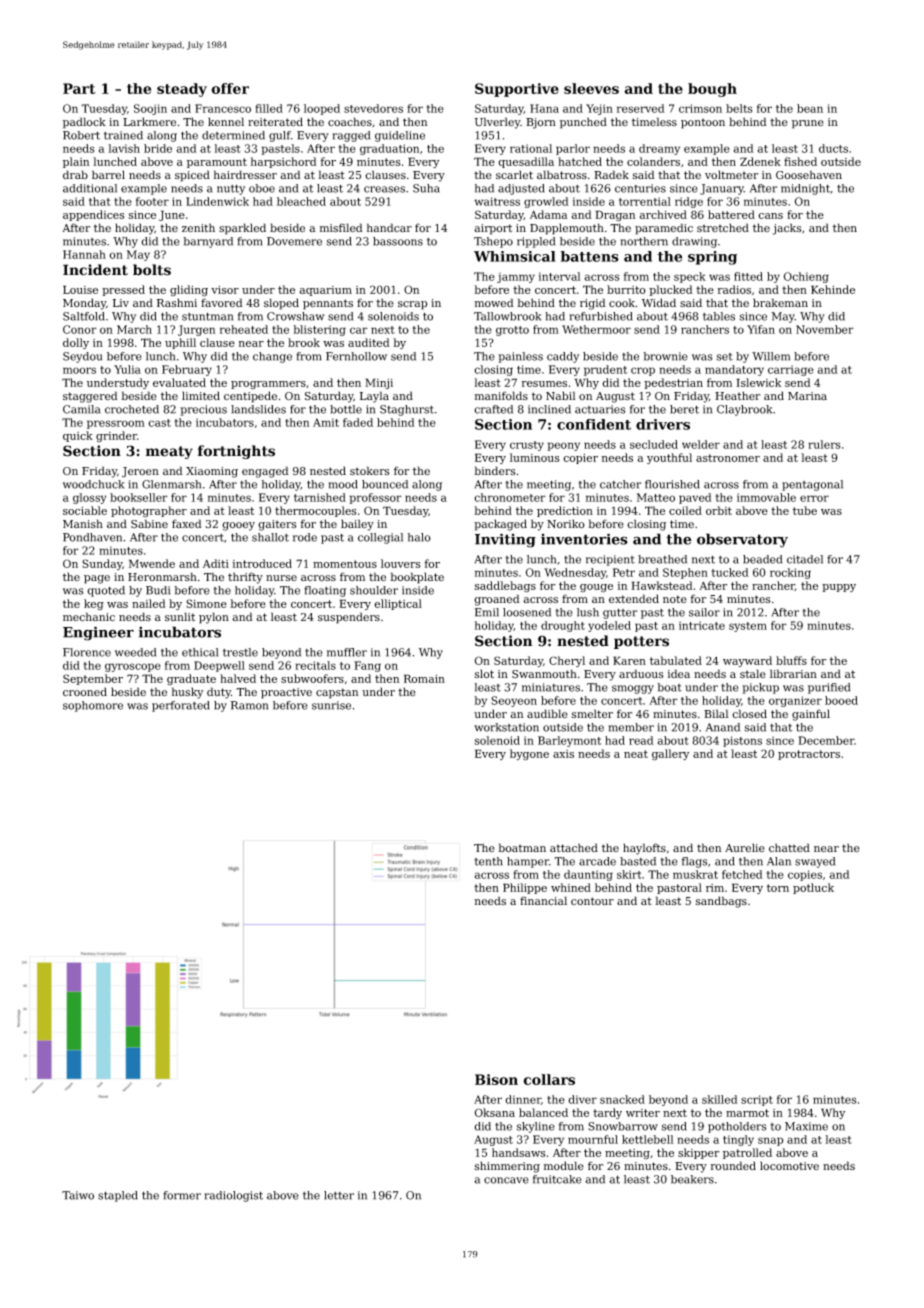 The height and width of the page is (1308, 924). I want to click on protractors, so click(809, 755).
